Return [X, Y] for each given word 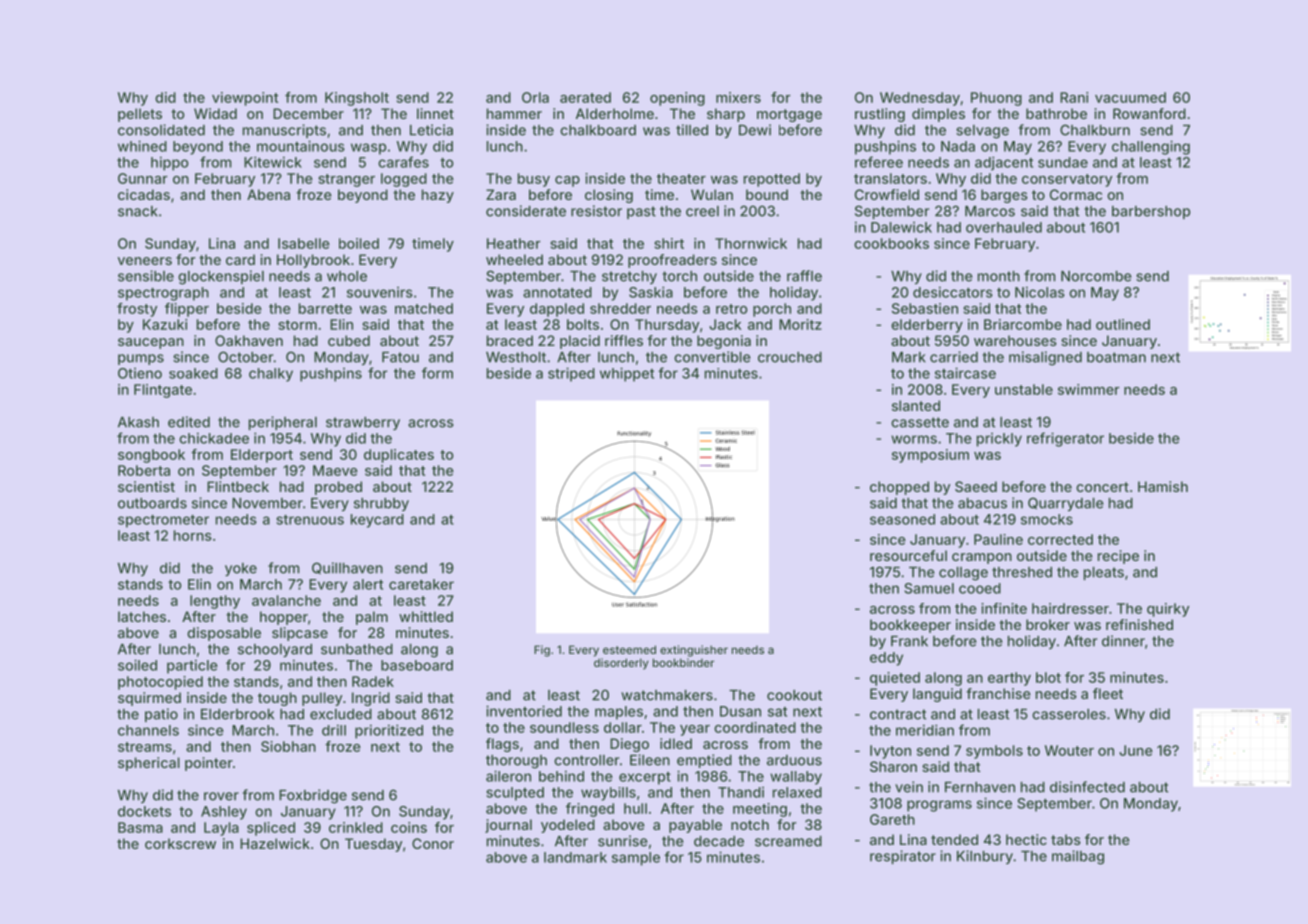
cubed [349, 340]
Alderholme [615, 113]
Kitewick [273, 162]
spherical [149, 764]
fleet [1108, 693]
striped [571, 374]
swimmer [1088, 389]
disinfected [1087, 787]
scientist [146, 486]
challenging [1151, 147]
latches [142, 616]
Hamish [1163, 486]
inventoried [524, 711]
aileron [508, 776]
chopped [899, 488]
